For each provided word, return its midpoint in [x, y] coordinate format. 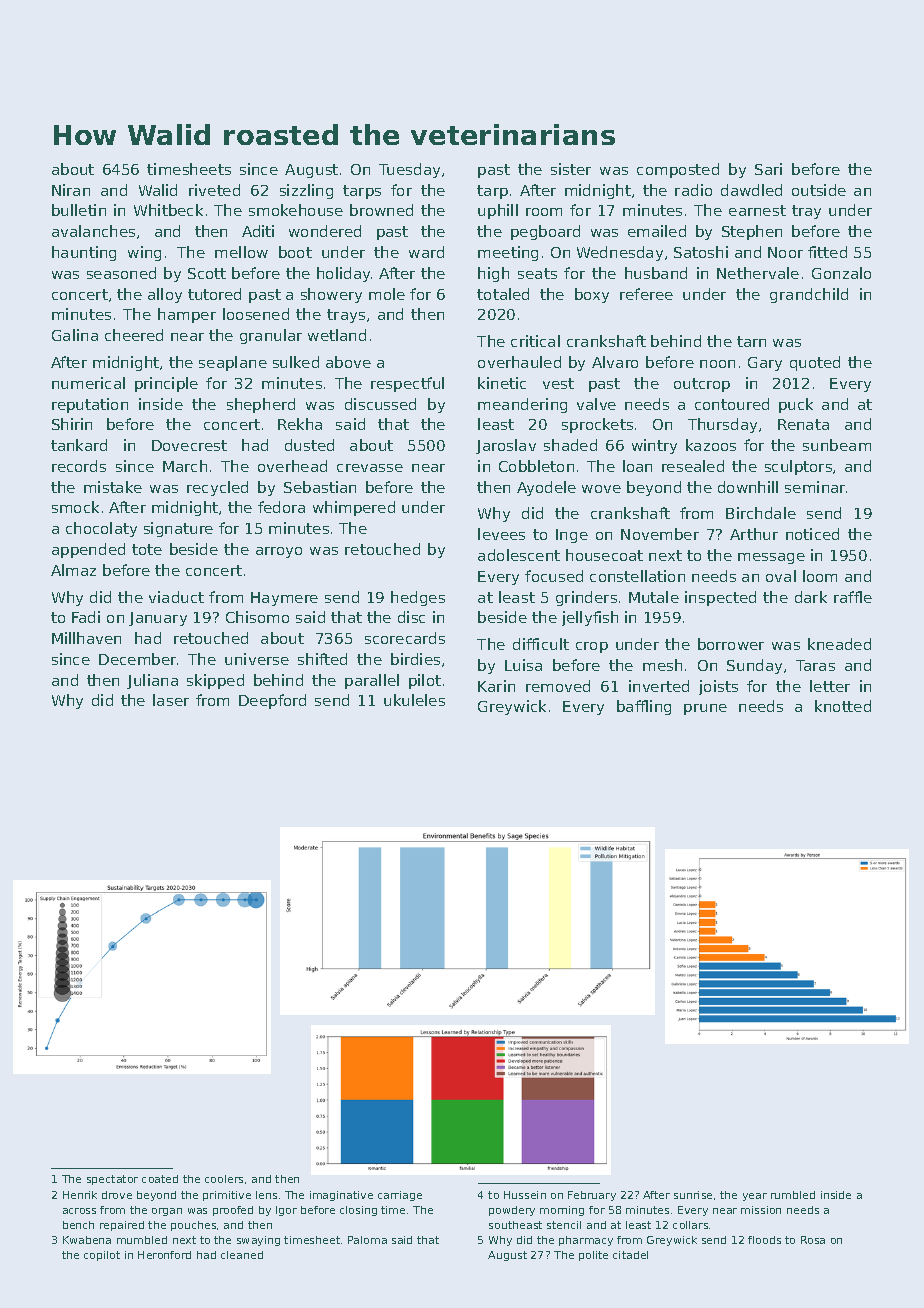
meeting [508, 253]
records [79, 466]
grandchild [809, 295]
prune [705, 709]
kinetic [502, 383]
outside [819, 190]
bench [78, 1225]
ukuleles [414, 700]
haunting [84, 253]
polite [593, 1256]
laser [171, 700]
